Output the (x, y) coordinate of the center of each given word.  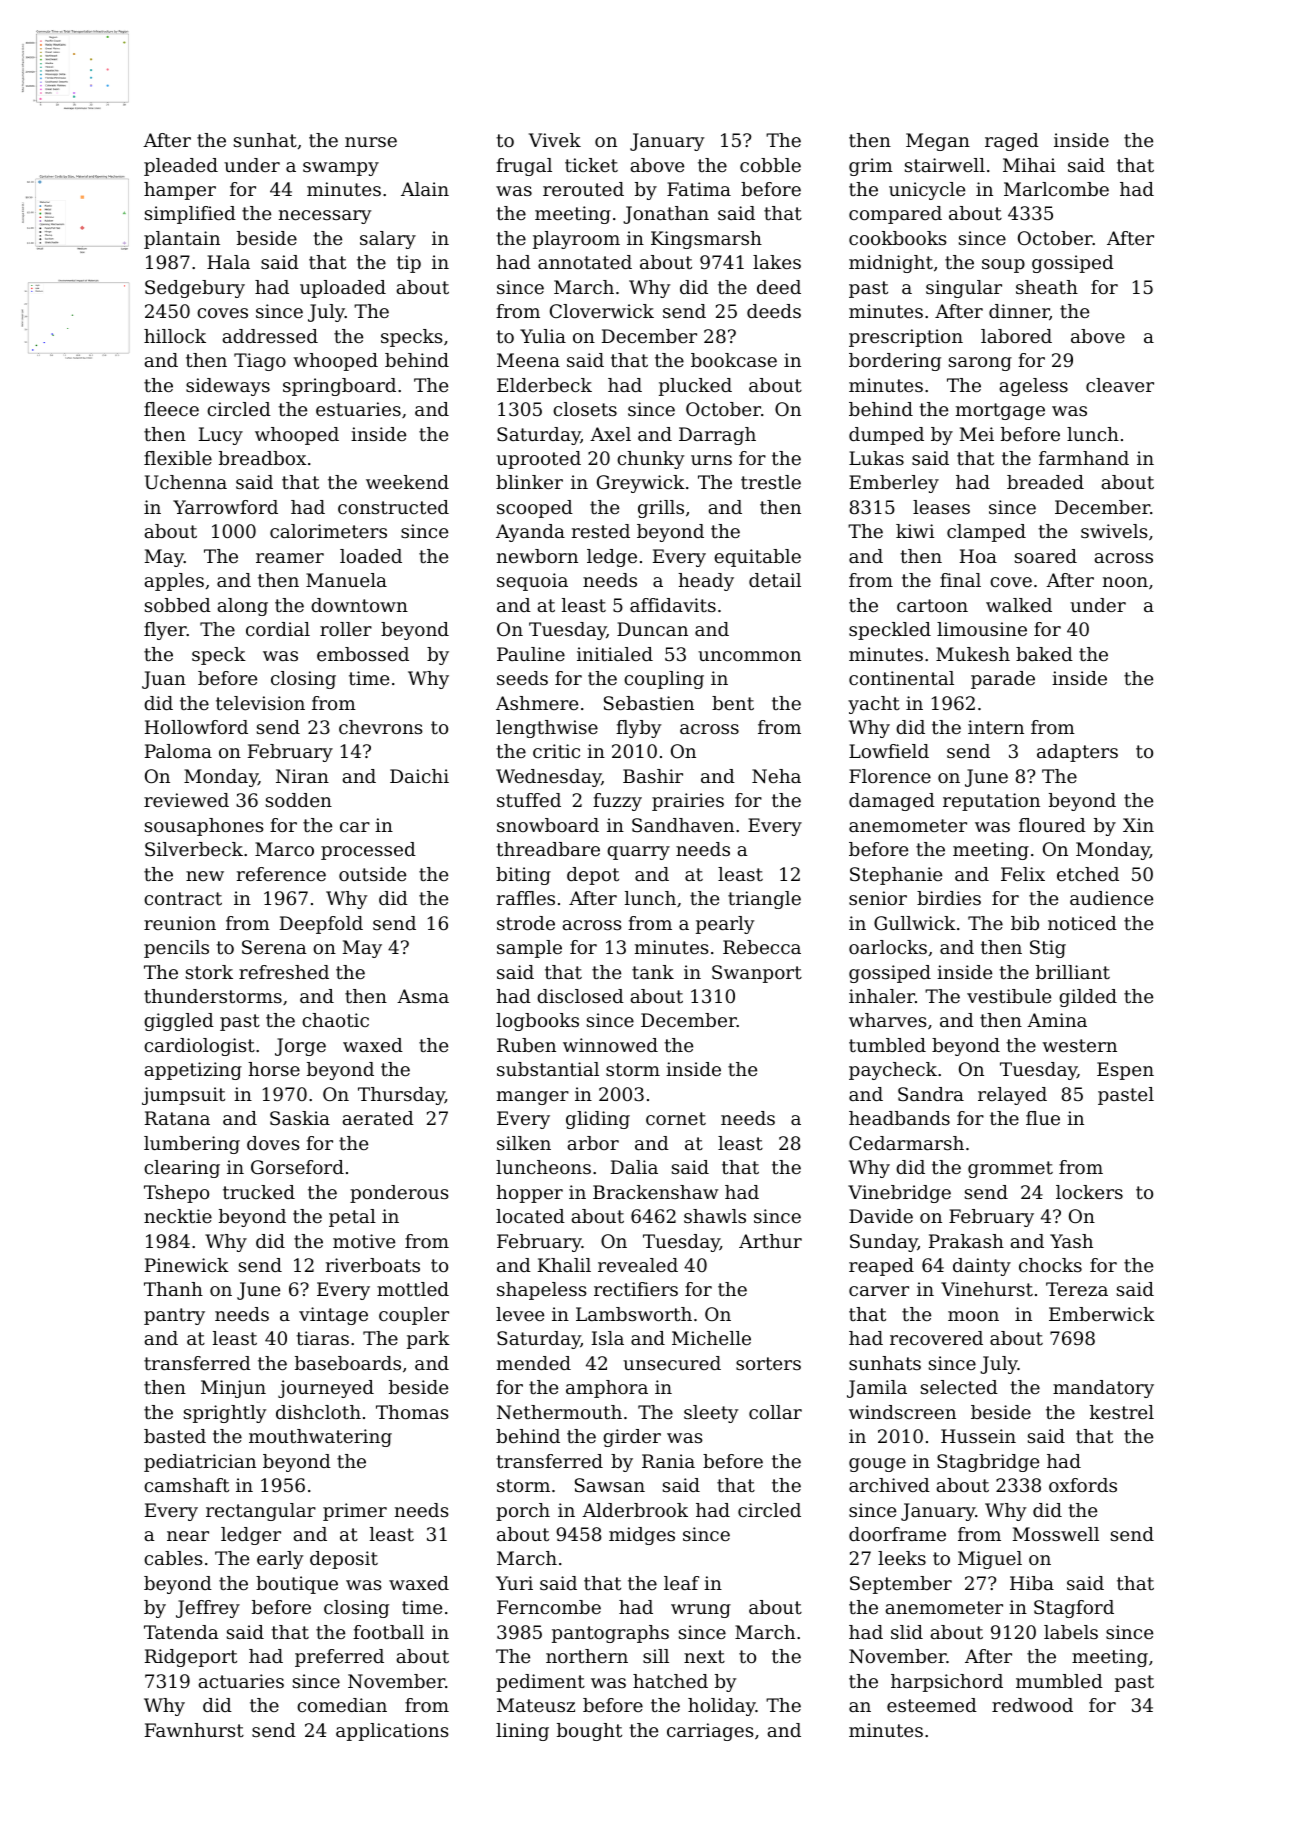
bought (589, 1732)
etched (1088, 874)
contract (183, 898)
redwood (1032, 1705)
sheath (1047, 287)
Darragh (717, 436)
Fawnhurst (194, 1730)
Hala (228, 262)
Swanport (757, 974)
